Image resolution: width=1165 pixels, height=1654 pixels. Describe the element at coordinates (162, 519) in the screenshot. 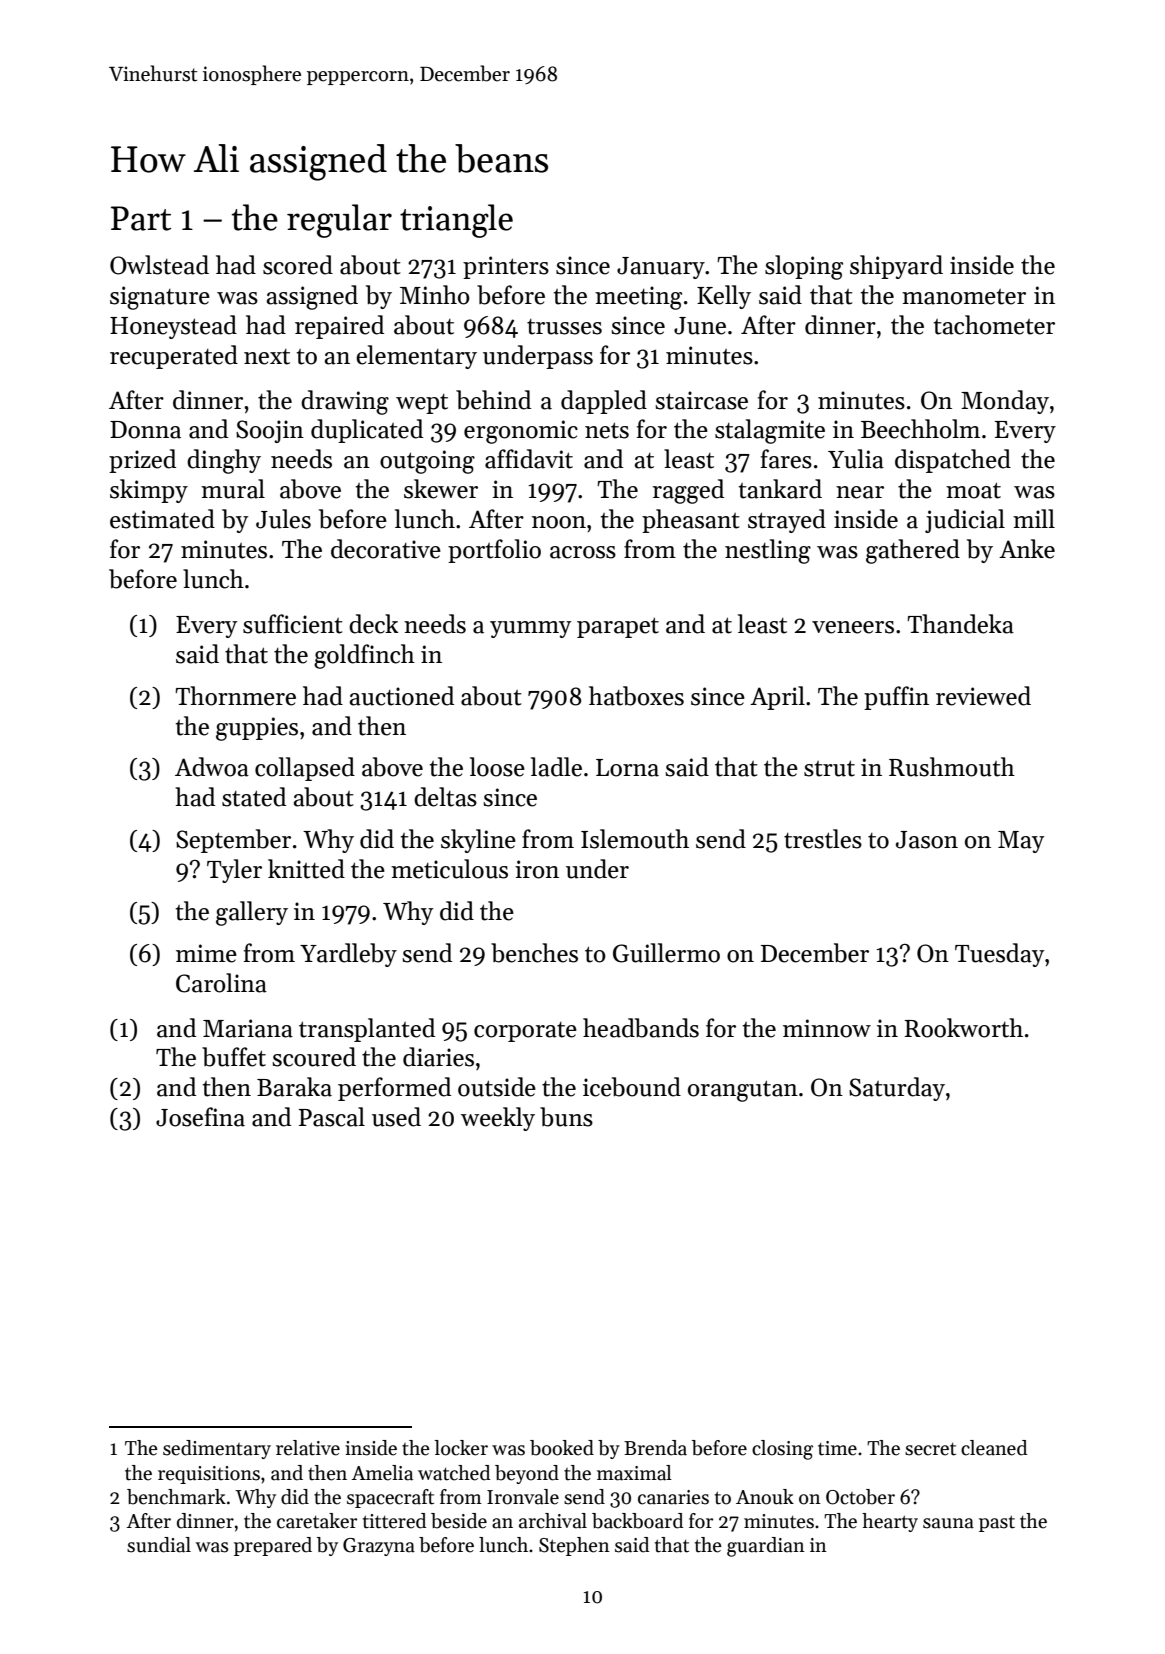

I see `estimated` at that location.
